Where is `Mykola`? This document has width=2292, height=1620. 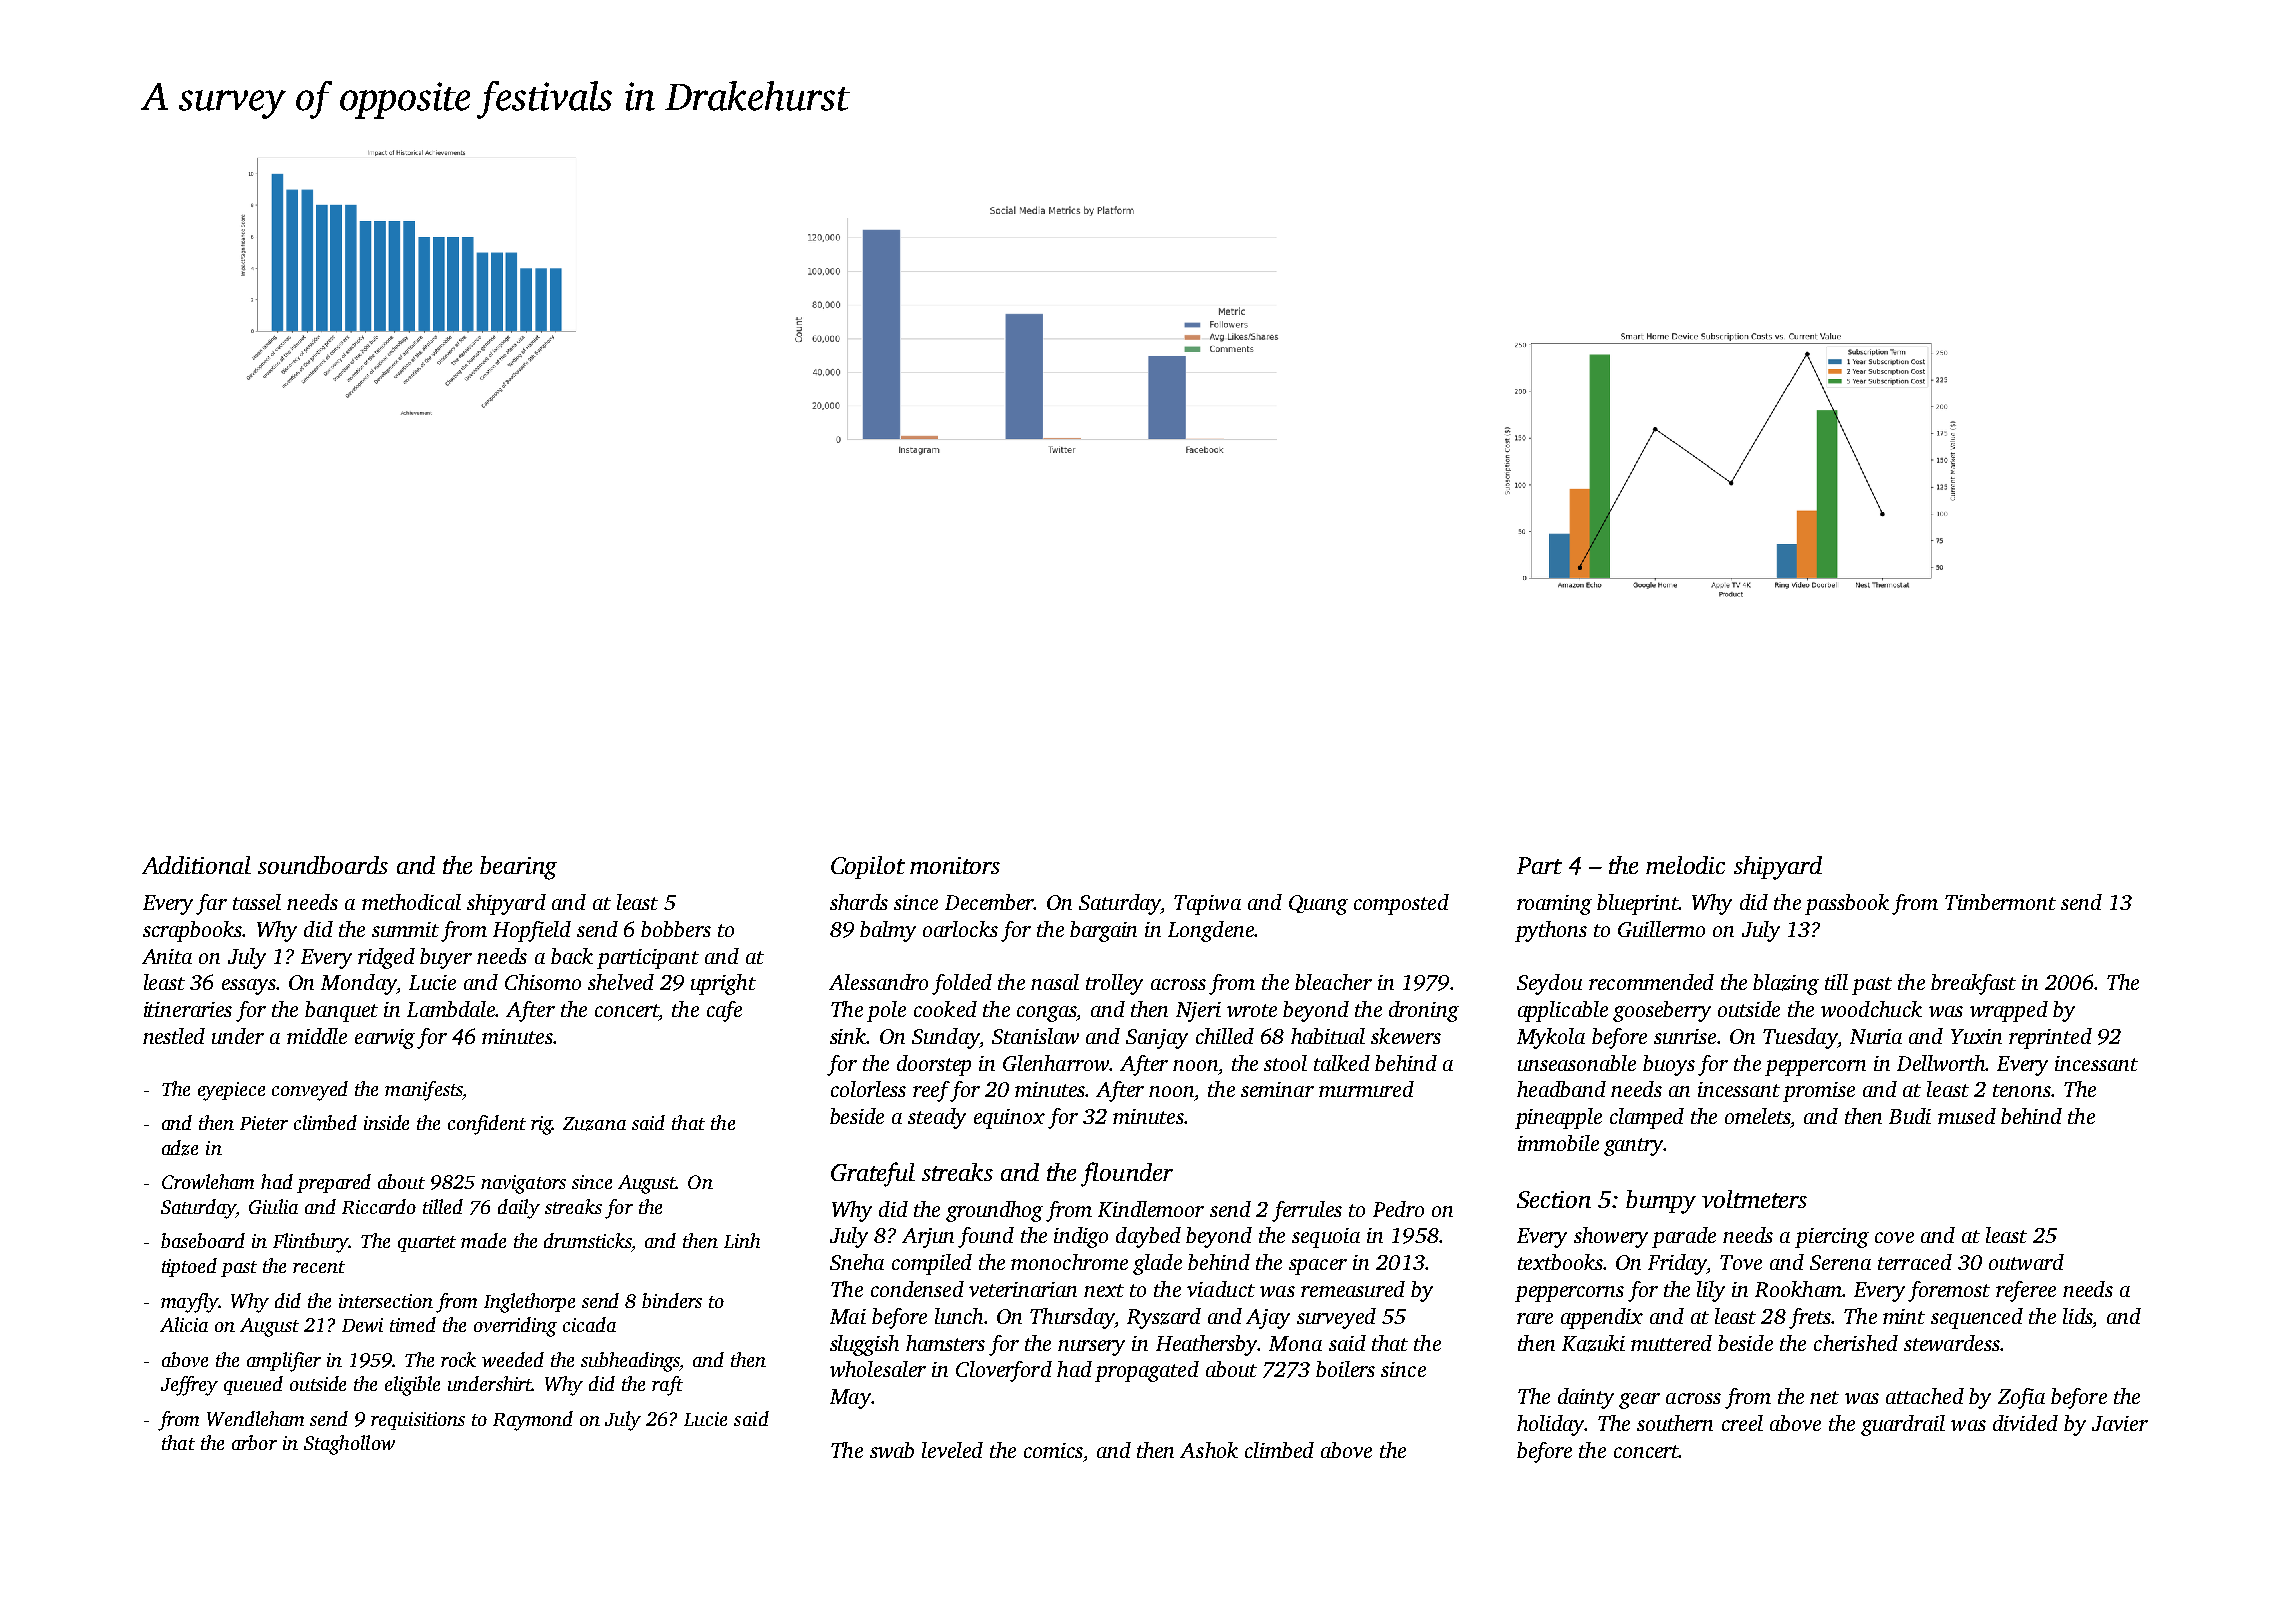 Mykola is located at coordinates (1551, 1038).
